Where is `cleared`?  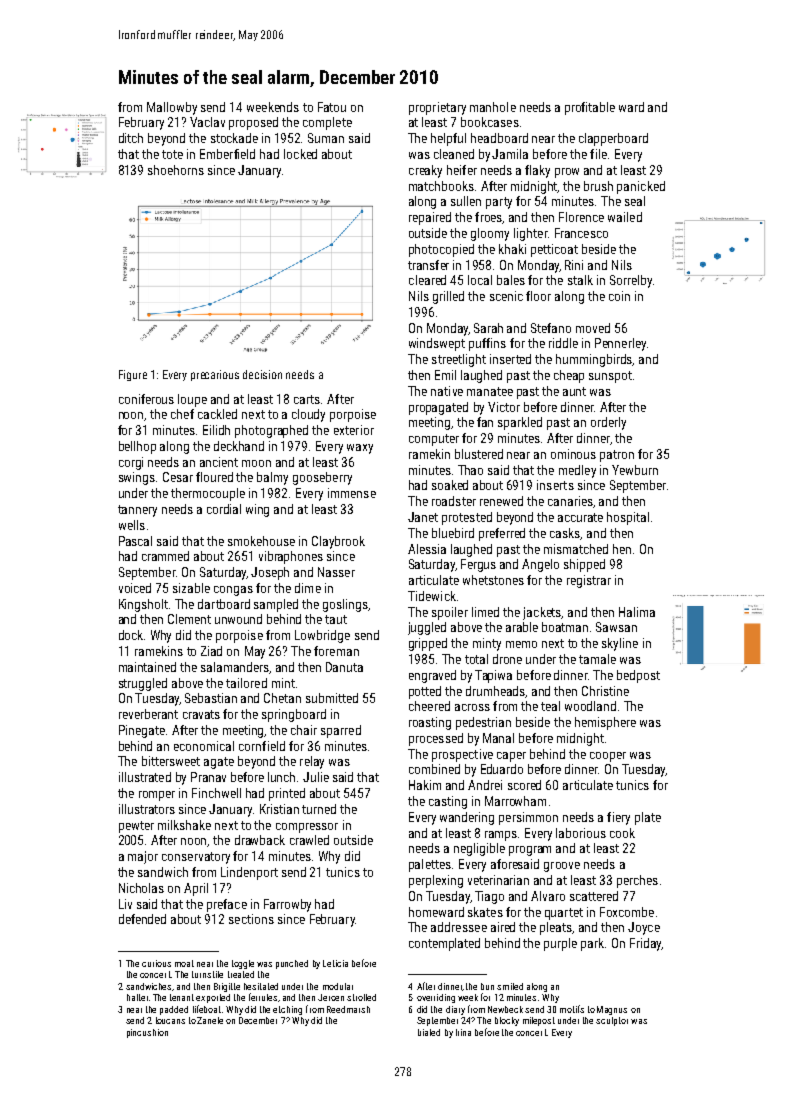 cleared is located at coordinates (427, 280).
